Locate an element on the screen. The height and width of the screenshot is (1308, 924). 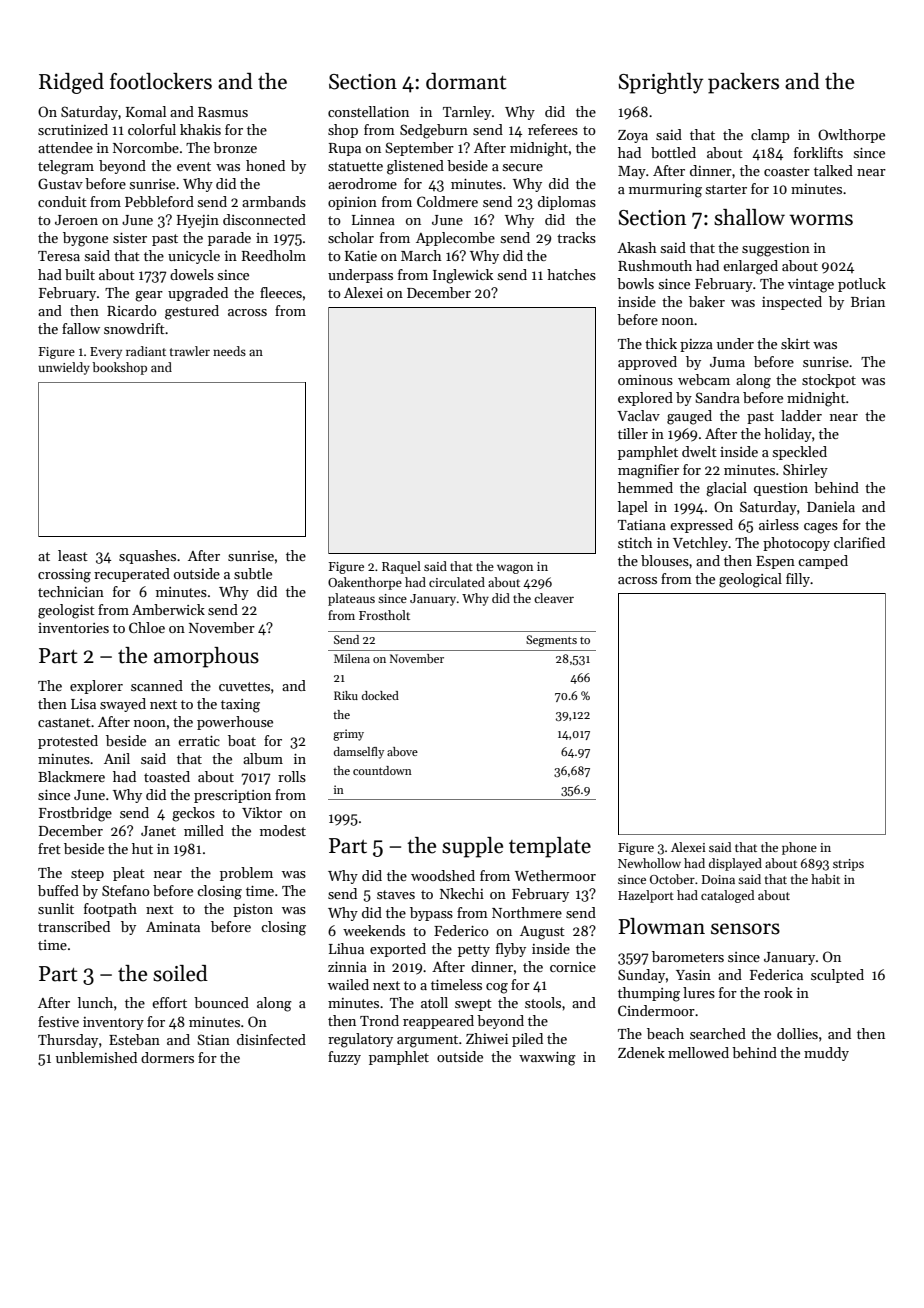
filly is located at coordinates (798, 580).
